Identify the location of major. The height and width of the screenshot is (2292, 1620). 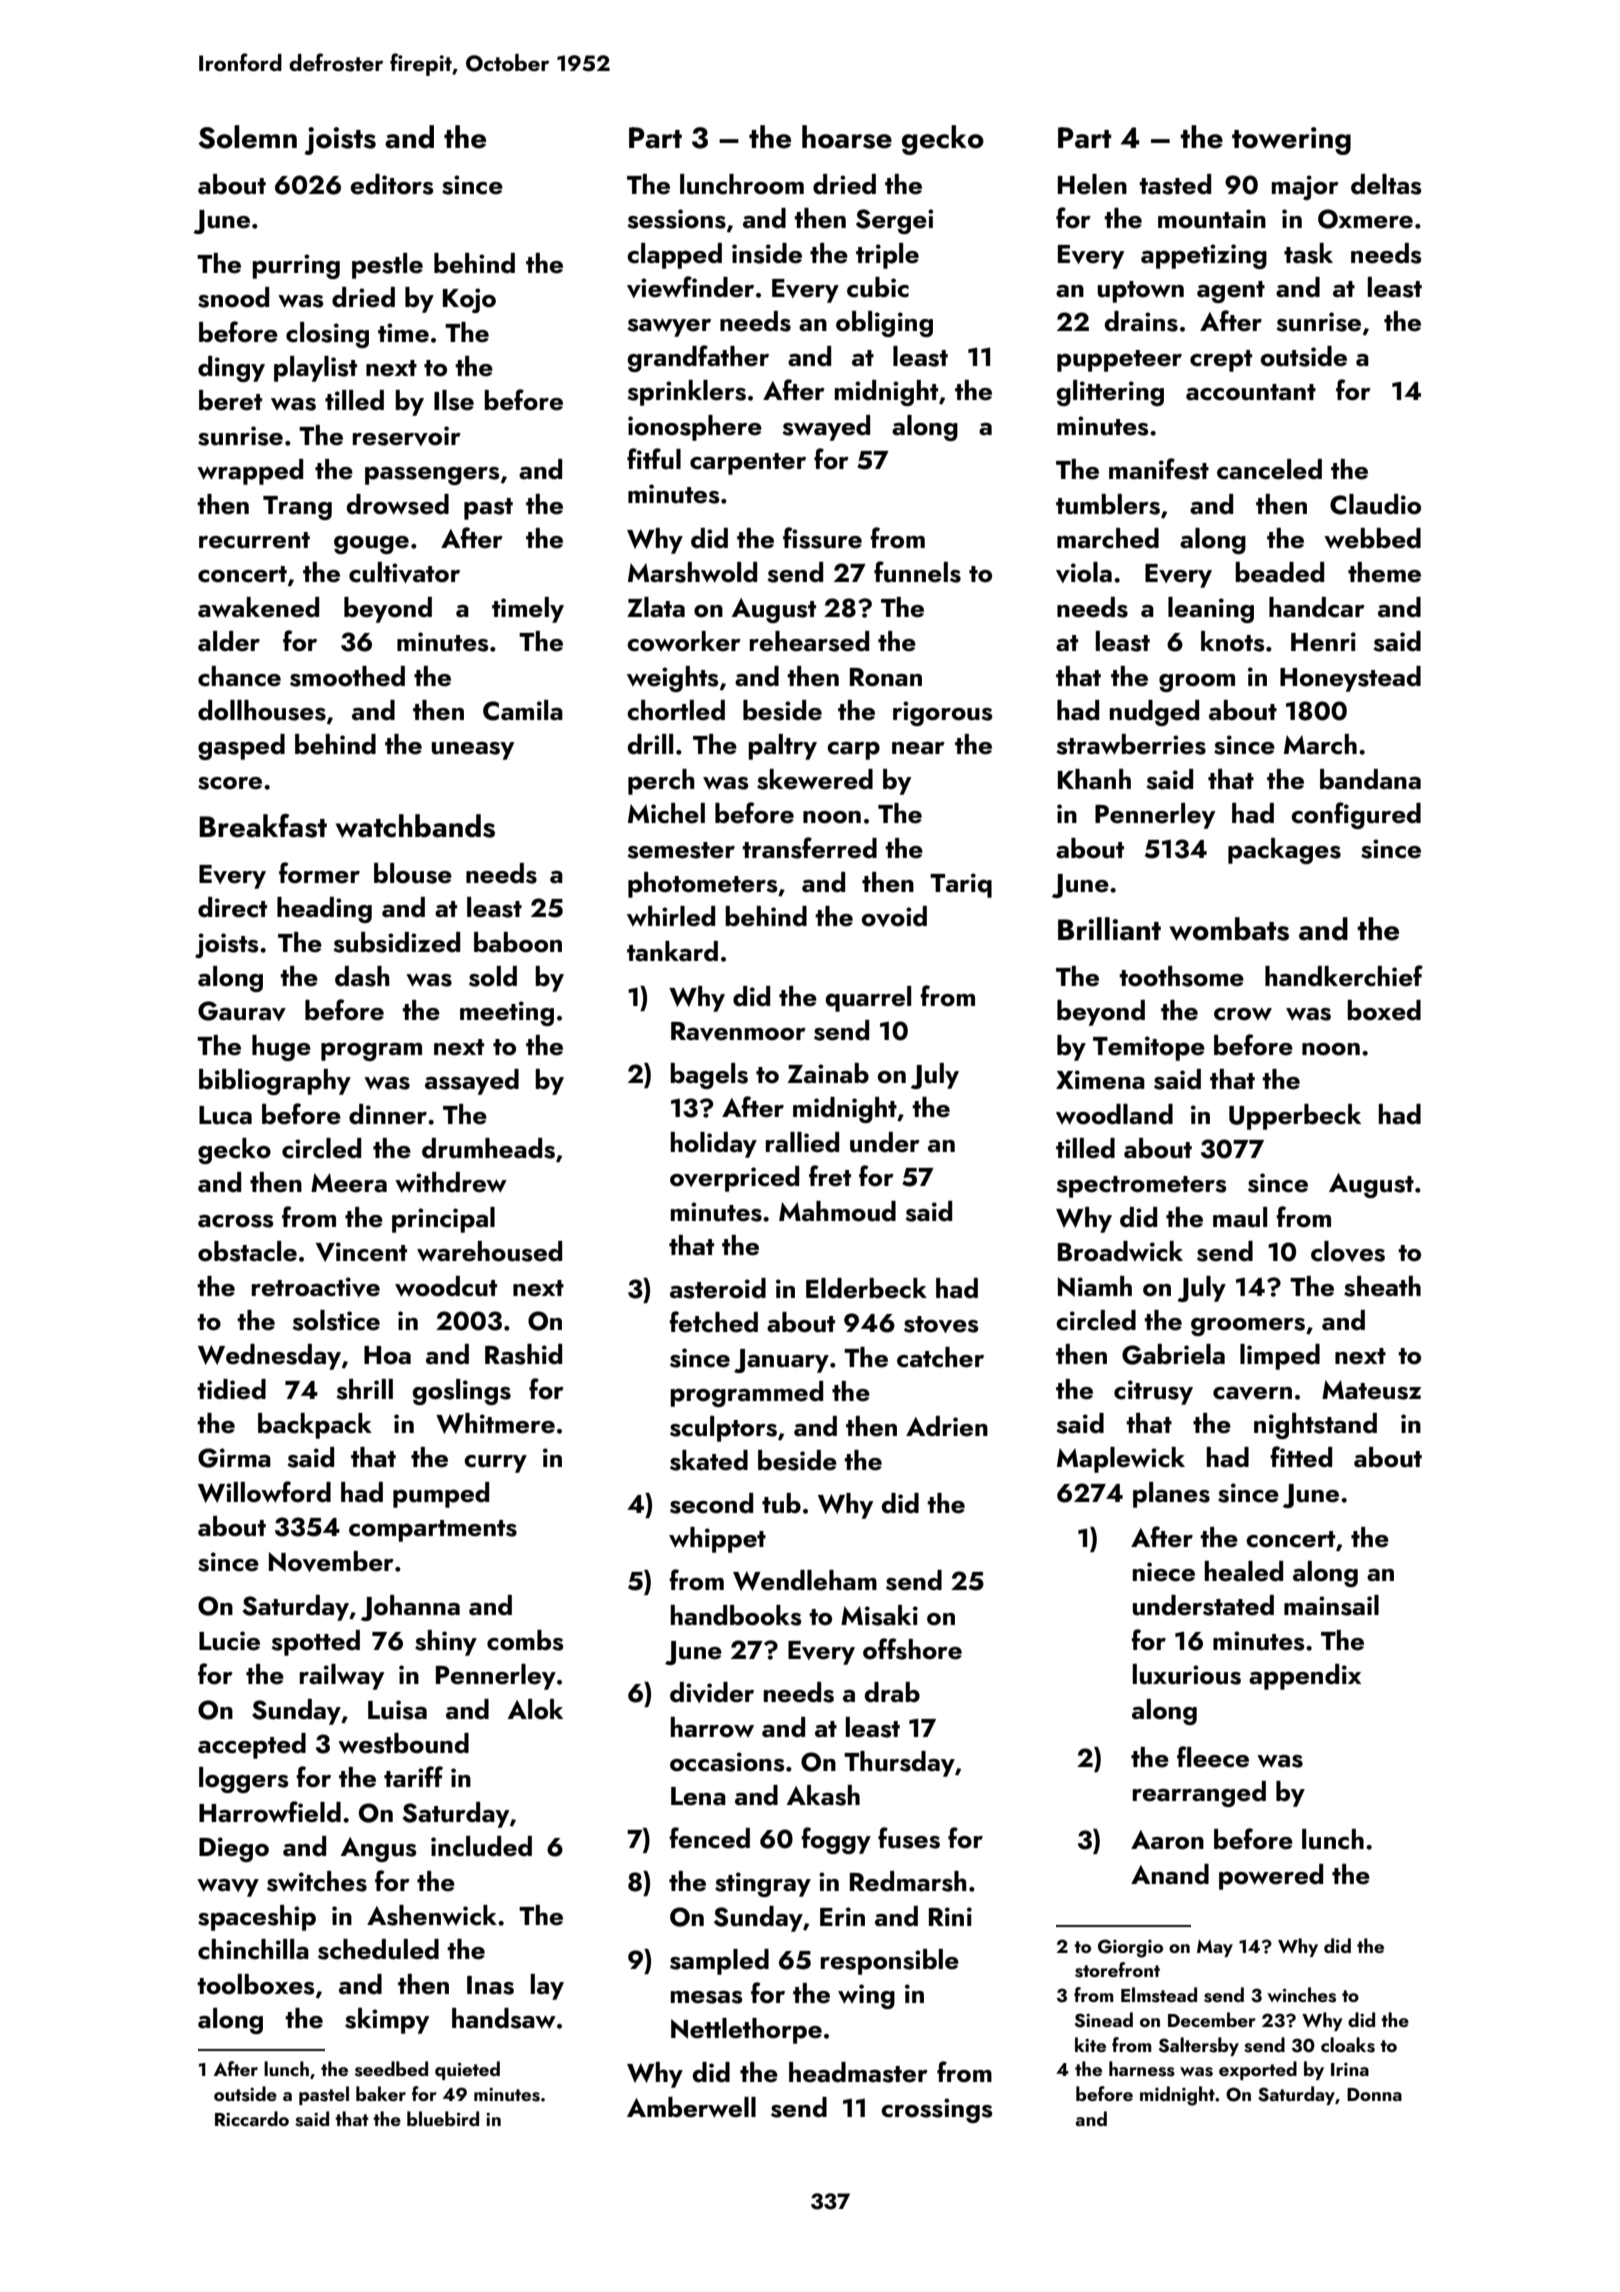
(1305, 187).
